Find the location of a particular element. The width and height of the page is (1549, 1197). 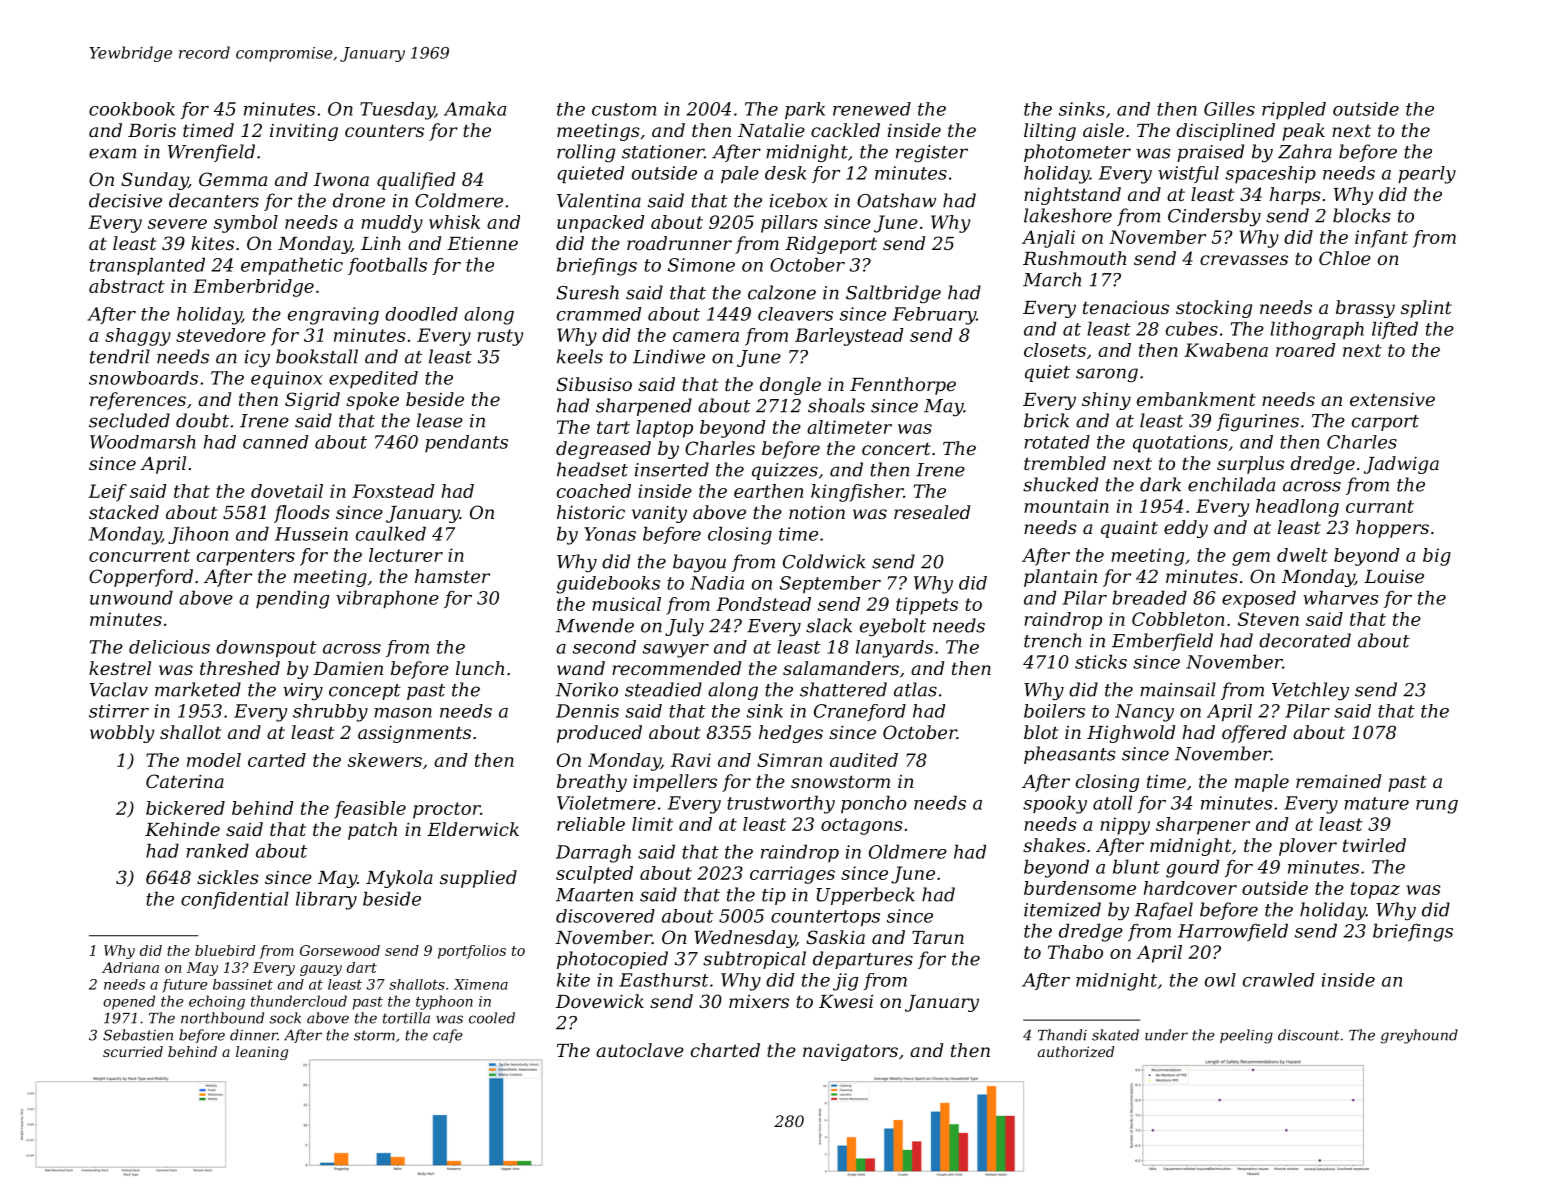

renewed is located at coordinates (872, 109).
